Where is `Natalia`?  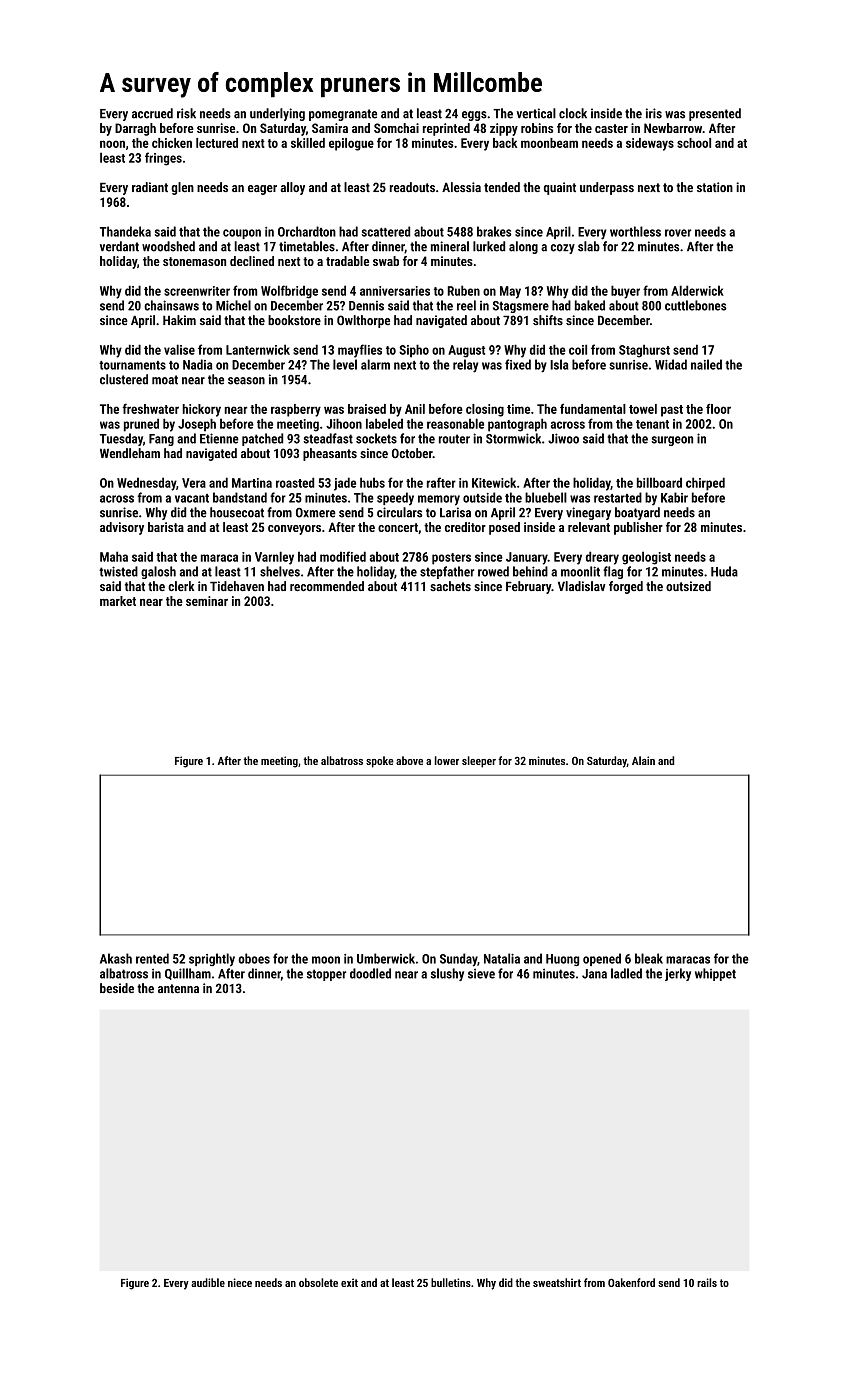
Natalia is located at coordinates (502, 958).
